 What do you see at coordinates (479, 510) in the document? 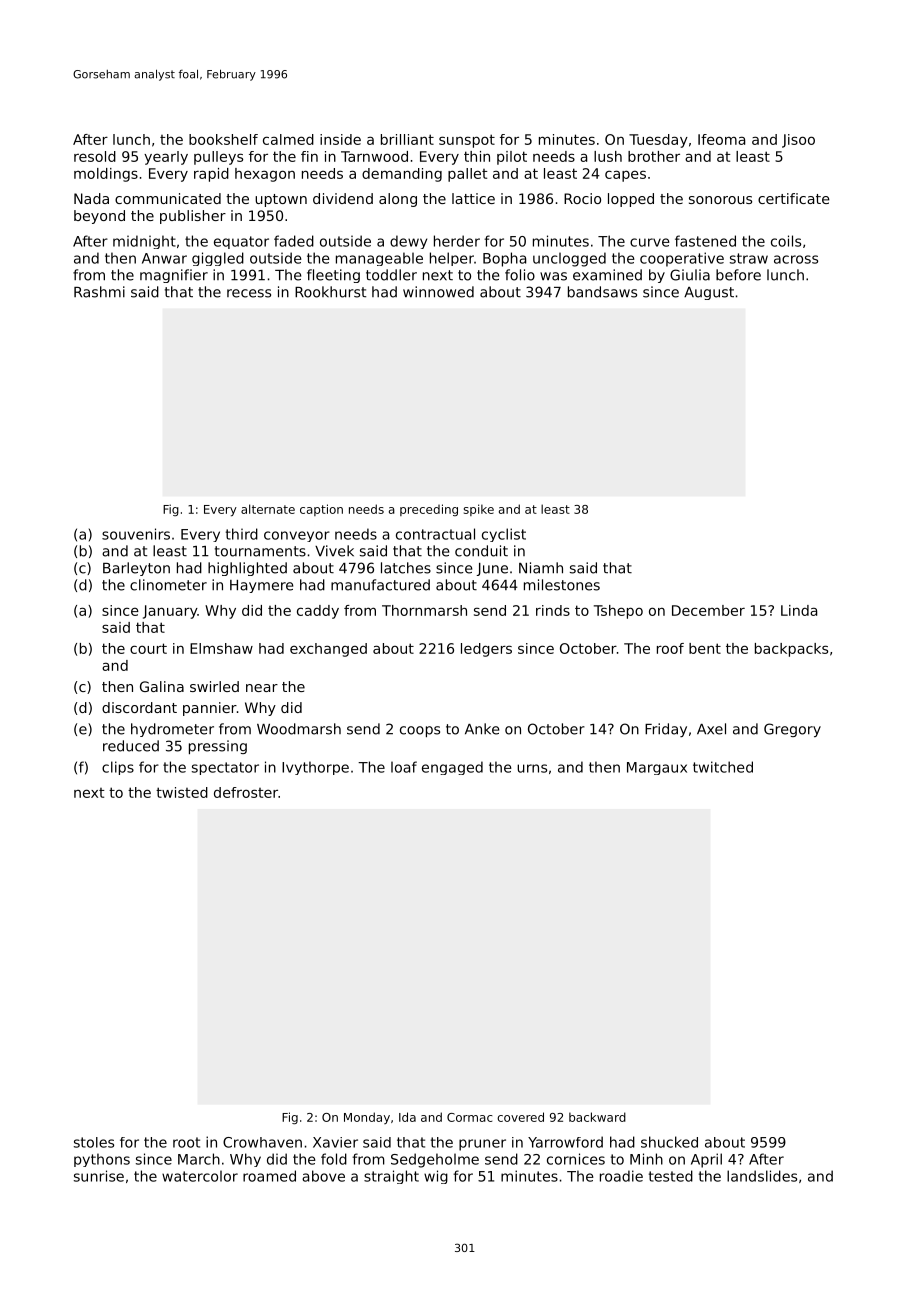
I see `spike` at bounding box center [479, 510].
